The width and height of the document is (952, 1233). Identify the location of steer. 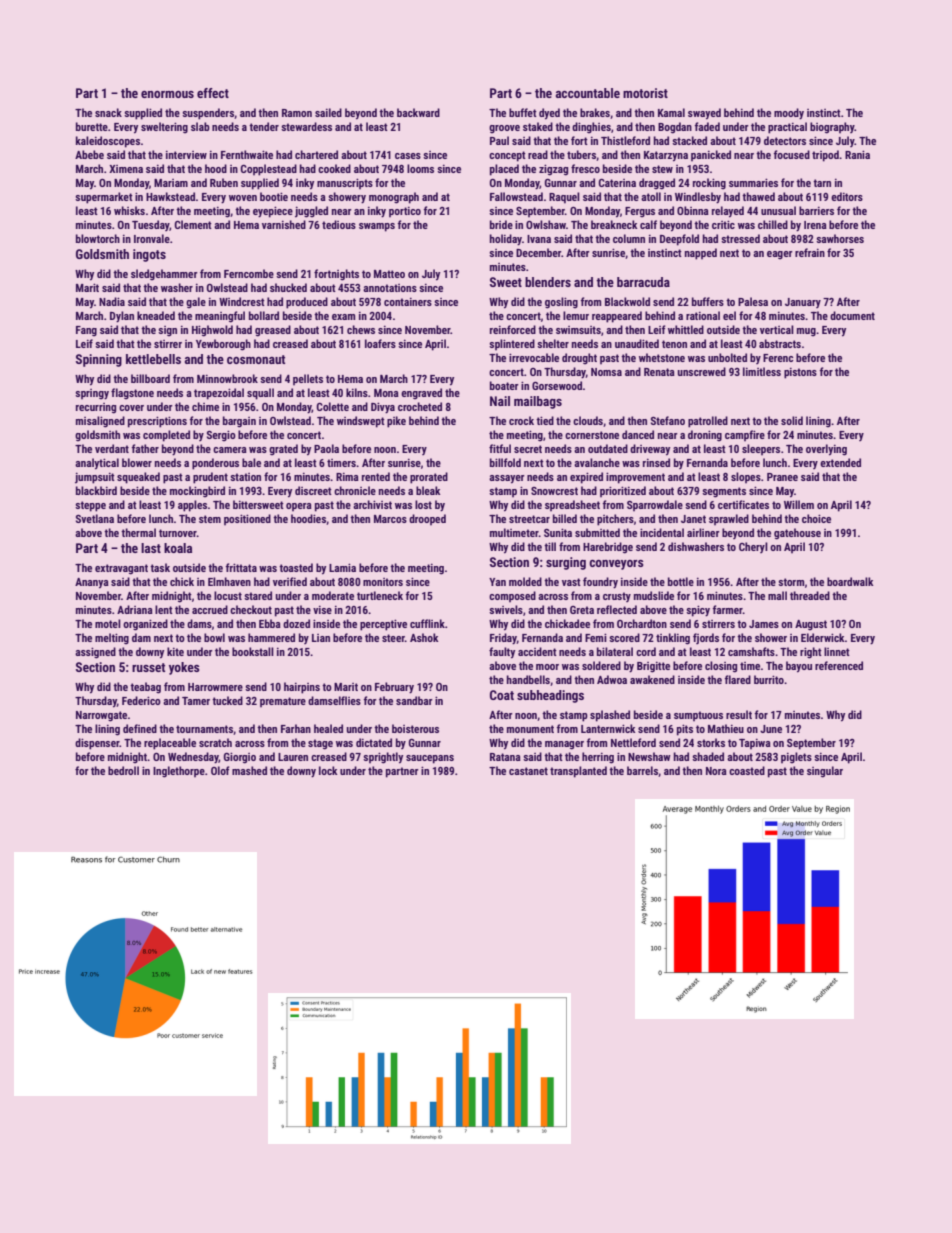
(393, 638).
